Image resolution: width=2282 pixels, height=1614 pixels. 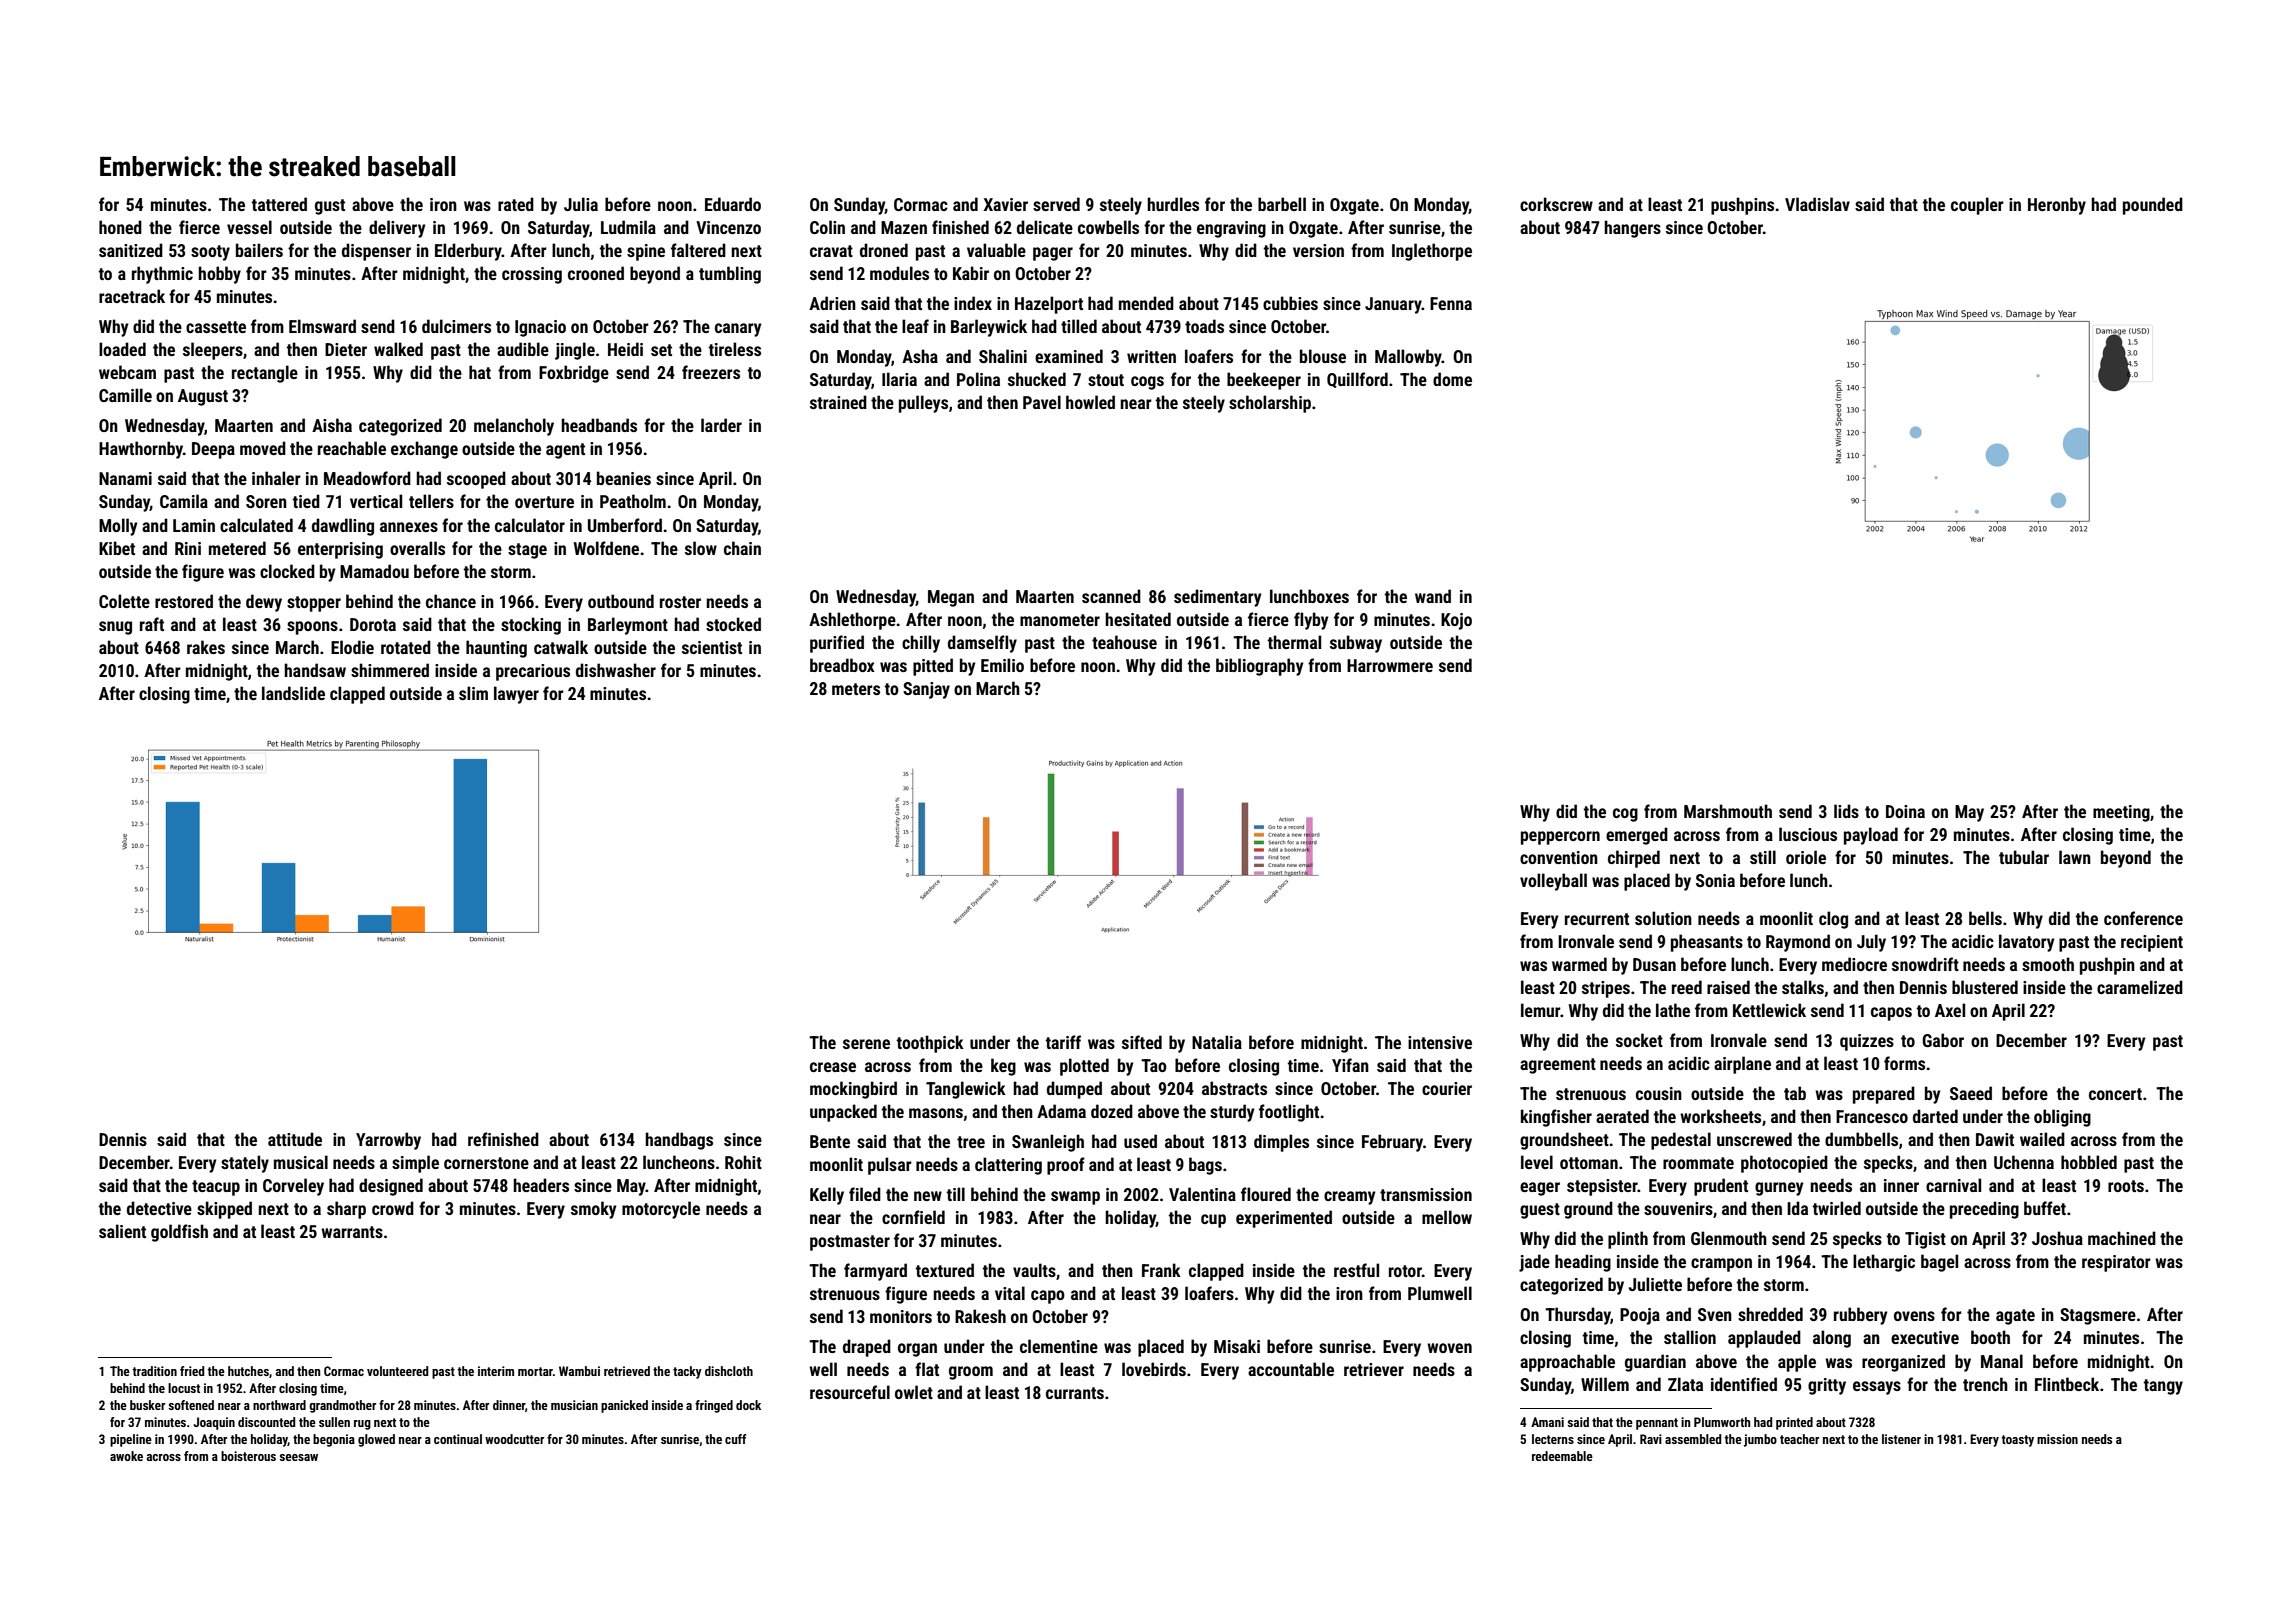 I want to click on recurrent, so click(x=1597, y=919).
